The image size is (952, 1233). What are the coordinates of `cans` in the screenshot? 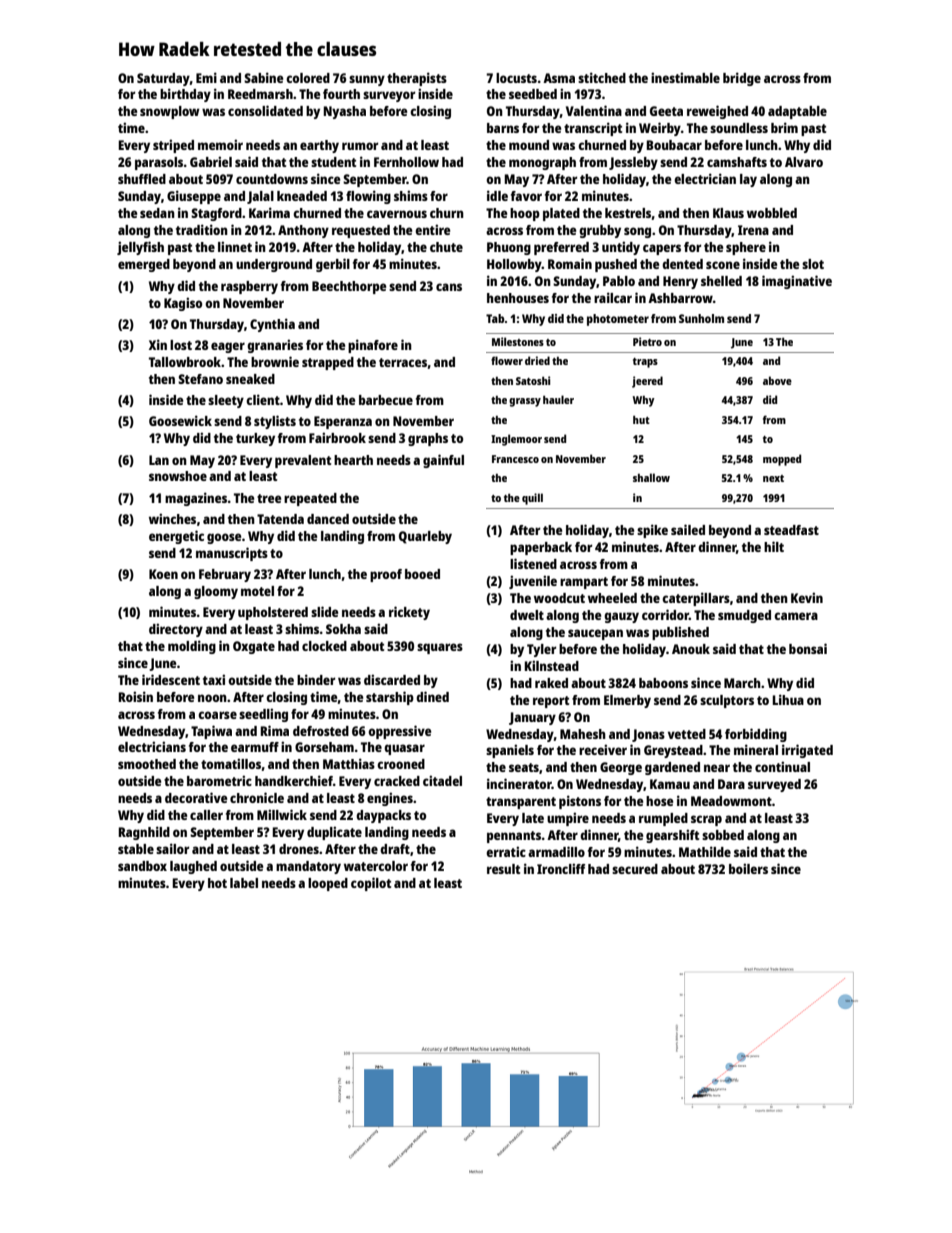 It's located at (449, 287).
